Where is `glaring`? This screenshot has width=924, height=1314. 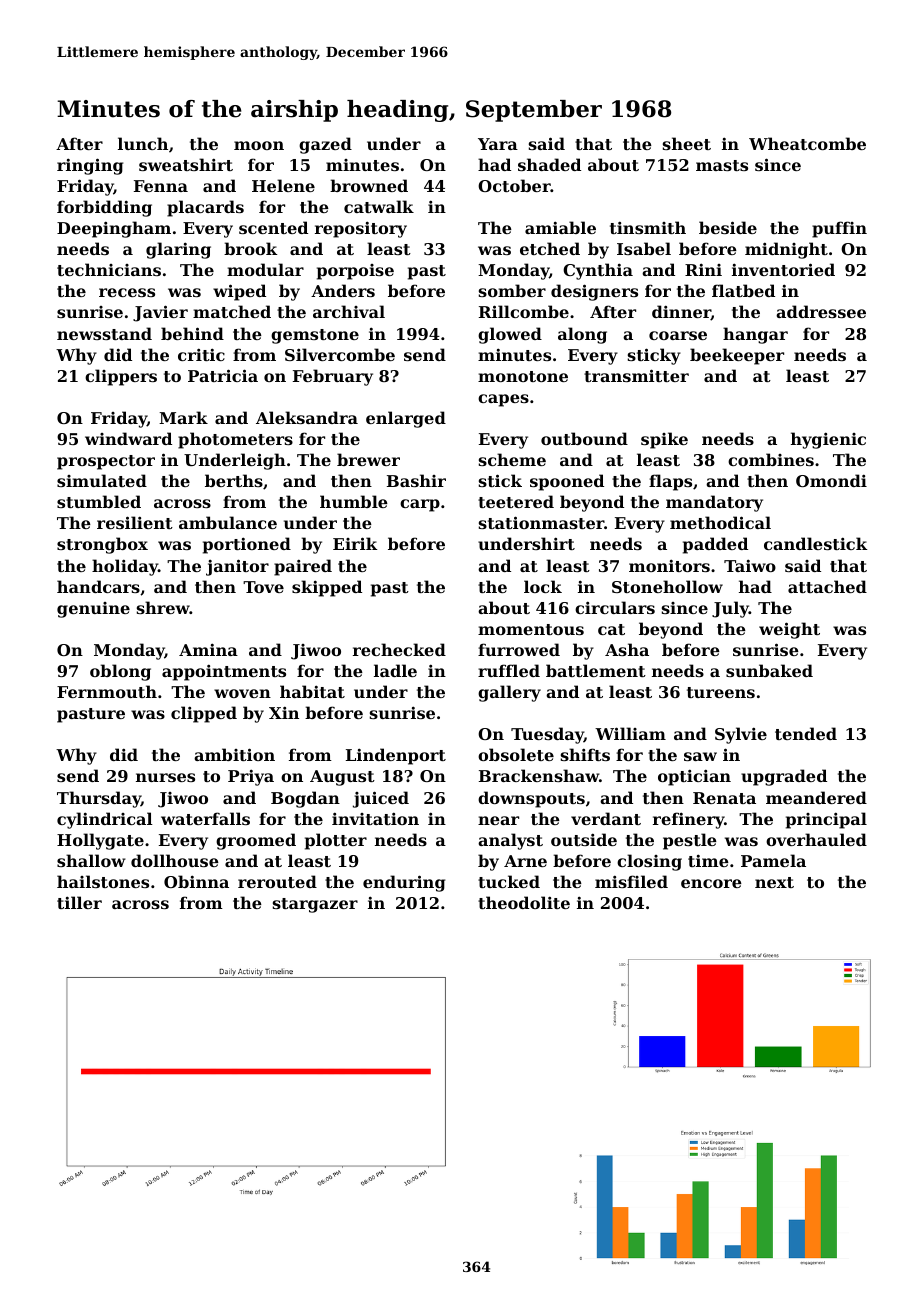 glaring is located at coordinates (178, 250).
